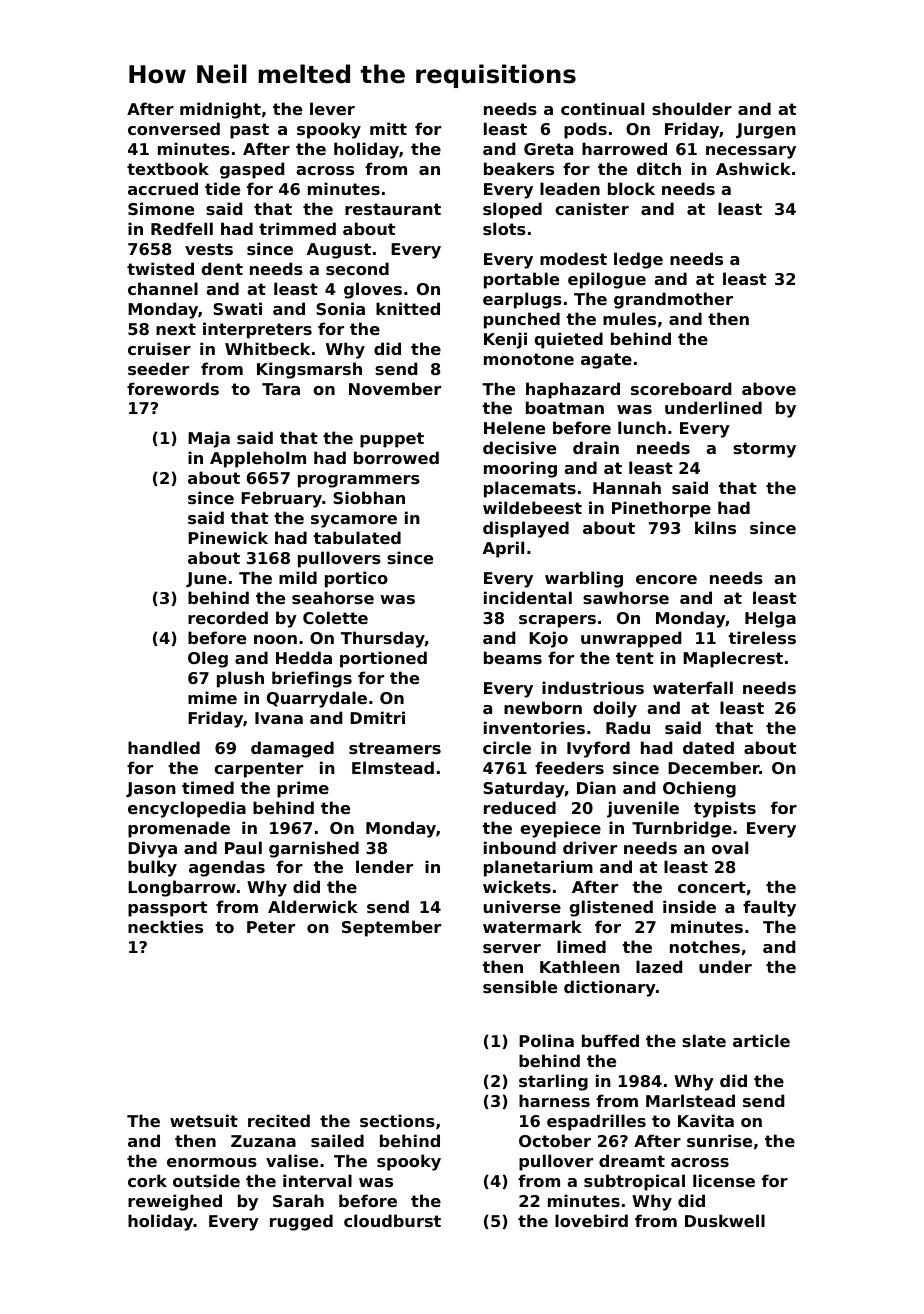  I want to click on lovebird, so click(591, 1220).
